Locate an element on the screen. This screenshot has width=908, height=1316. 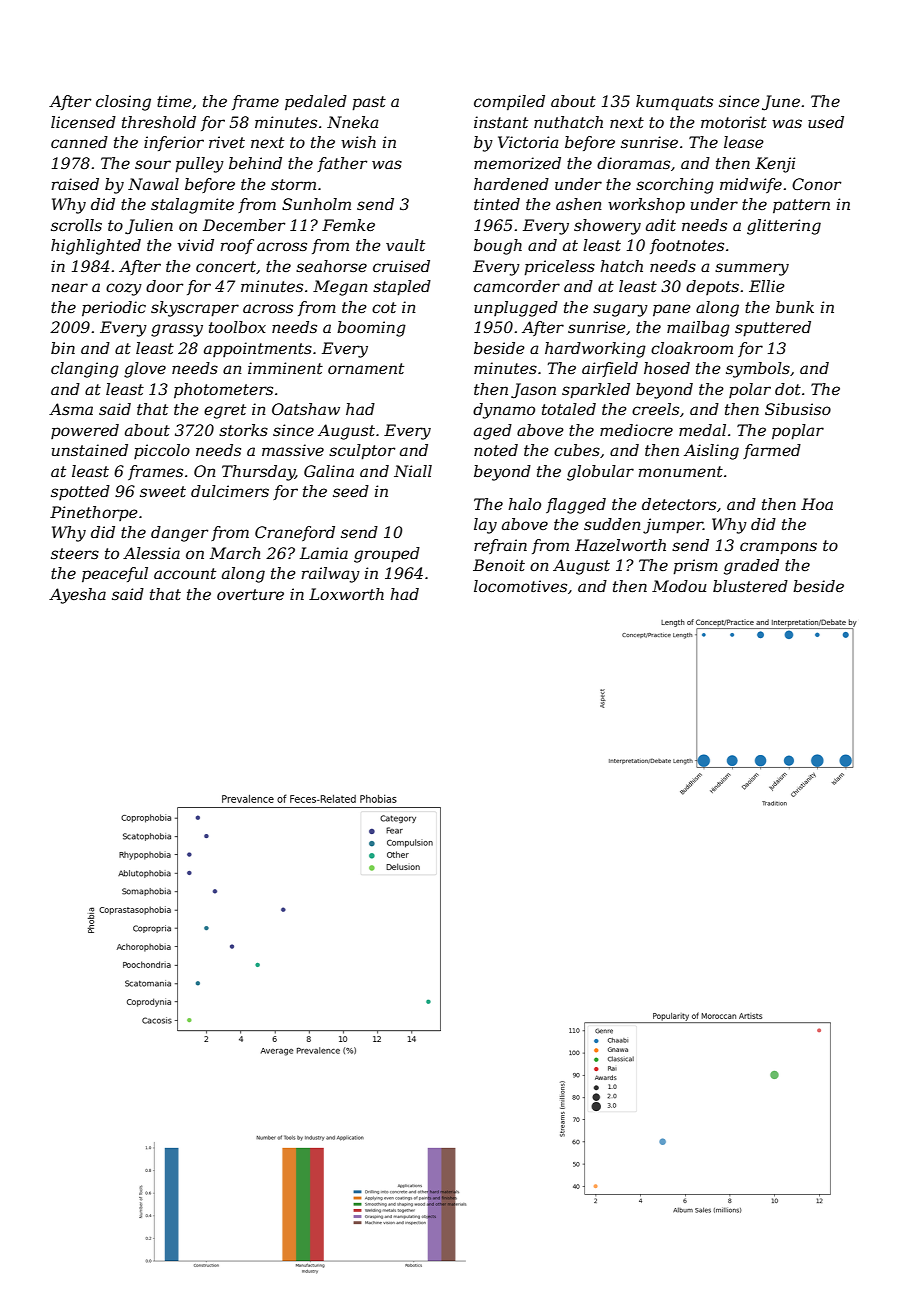
motorist is located at coordinates (734, 122).
